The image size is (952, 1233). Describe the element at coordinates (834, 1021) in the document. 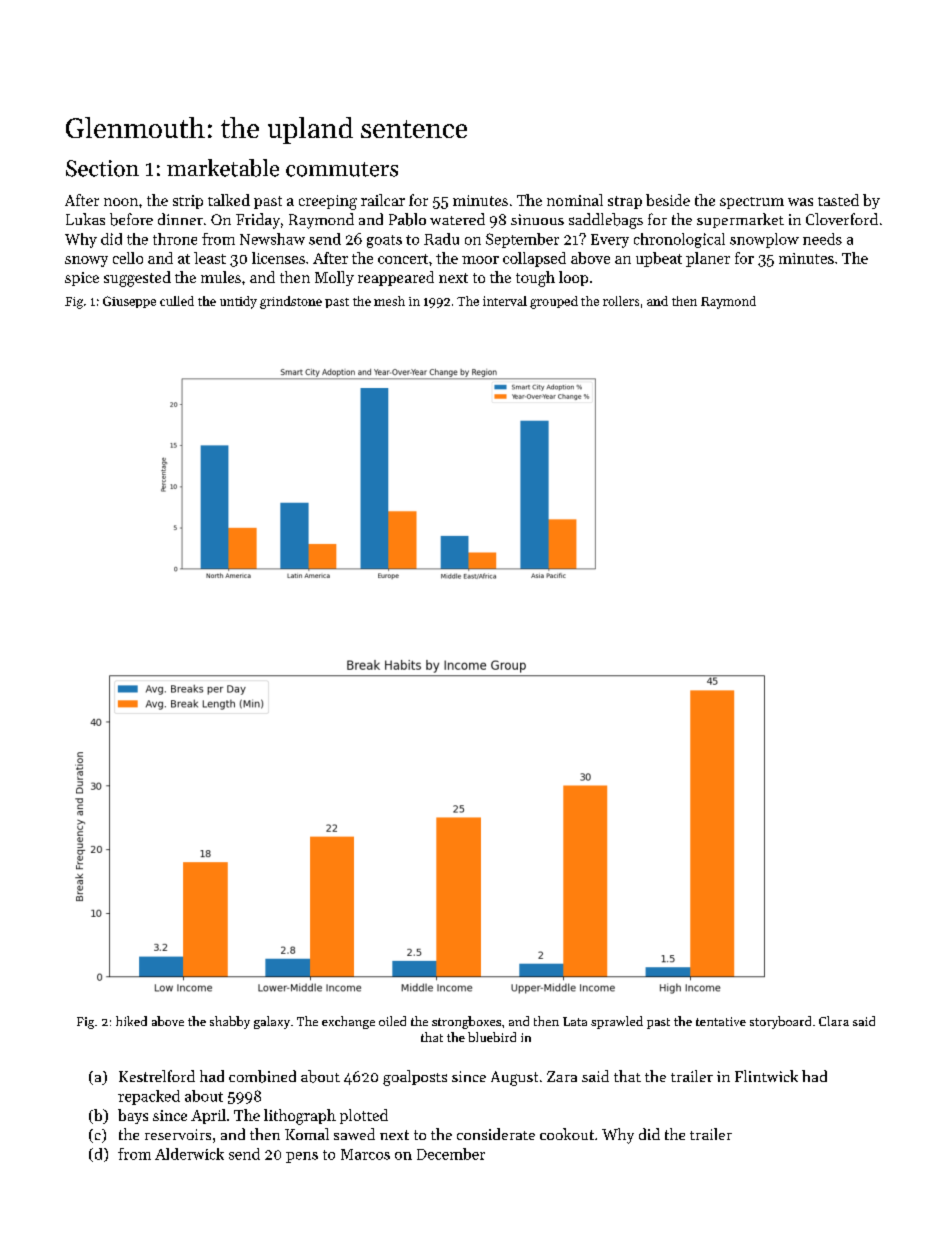

I see `Clara` at that location.
